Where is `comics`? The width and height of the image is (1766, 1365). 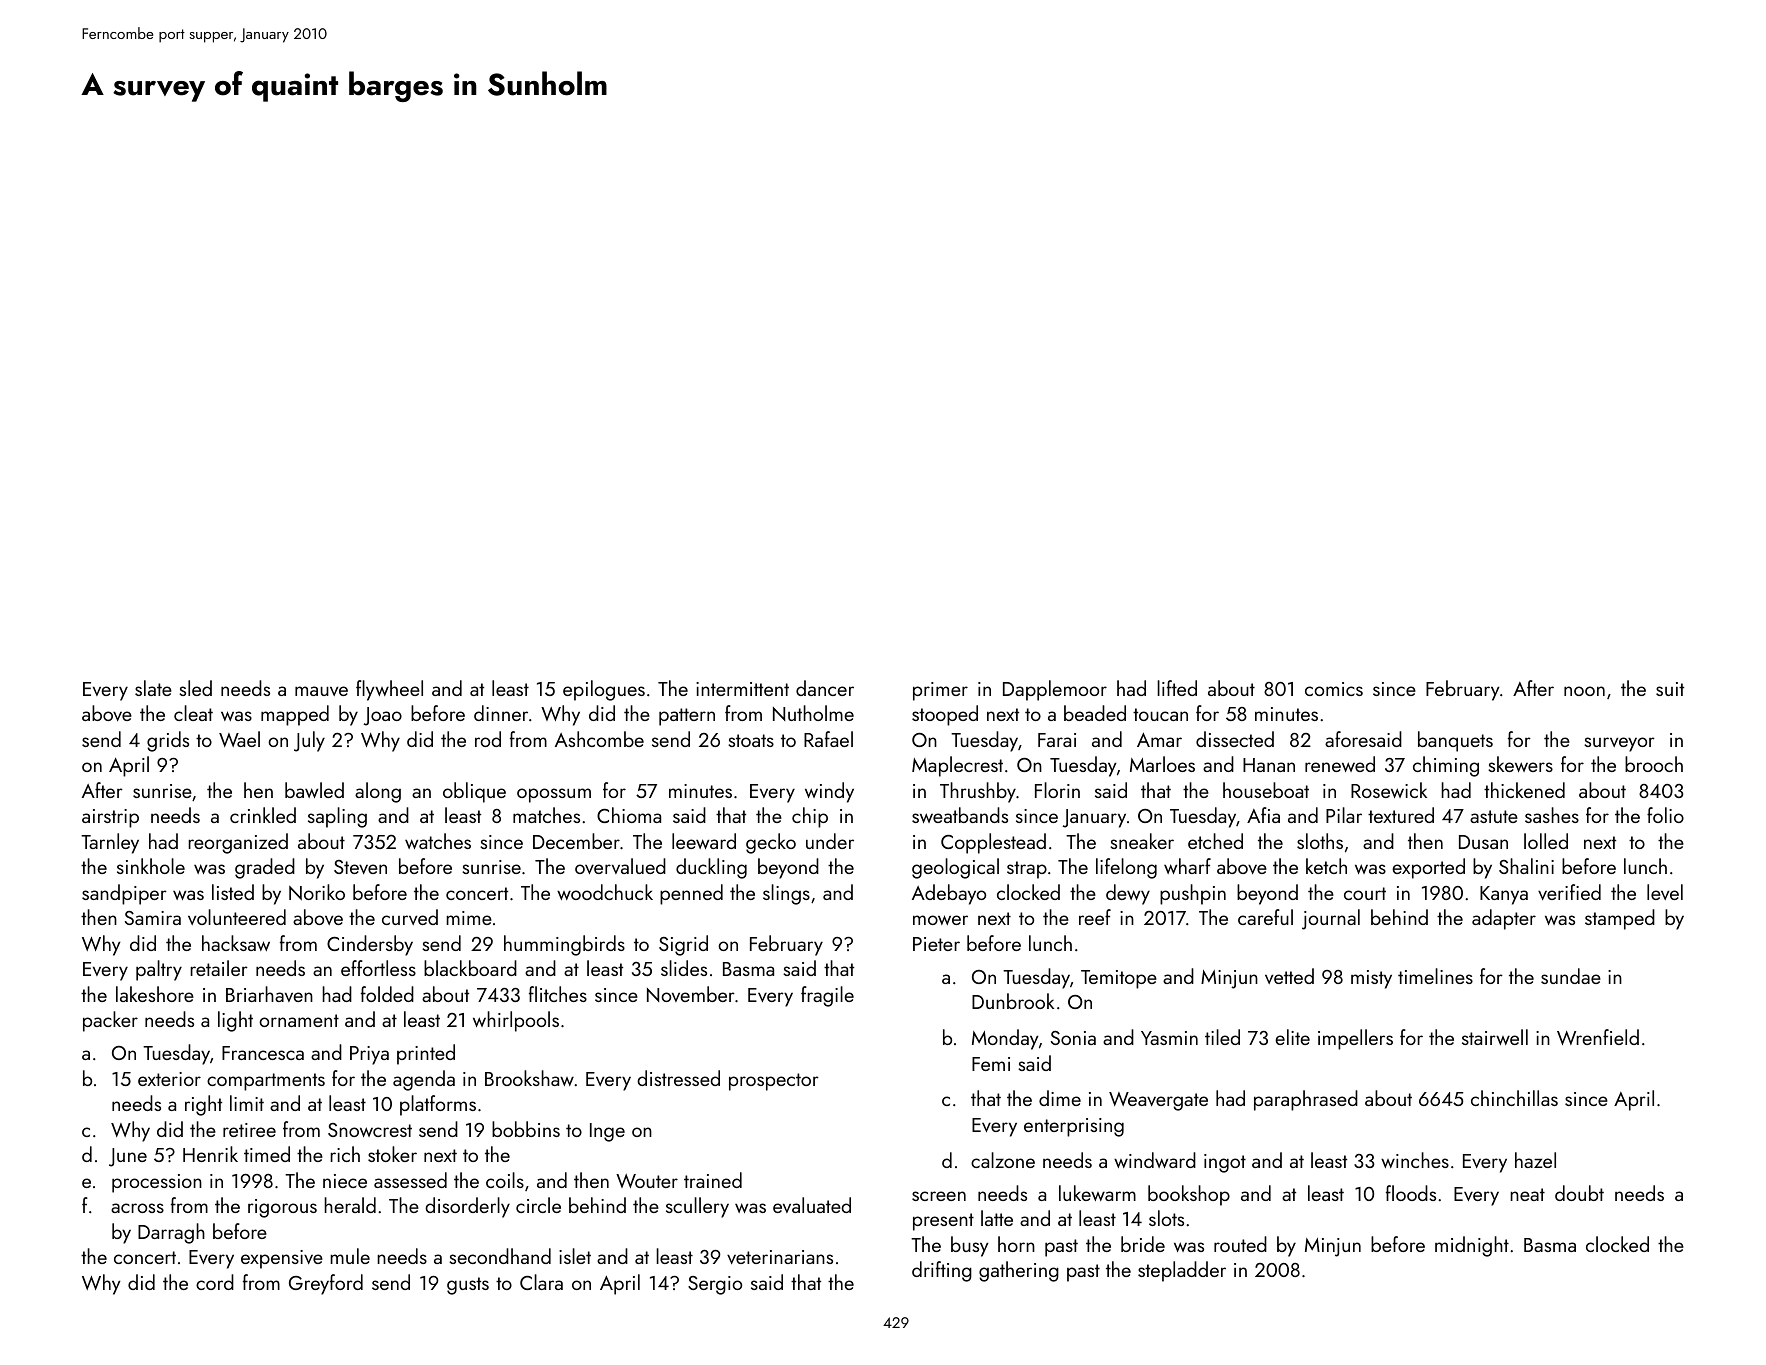
comics is located at coordinates (1334, 689).
